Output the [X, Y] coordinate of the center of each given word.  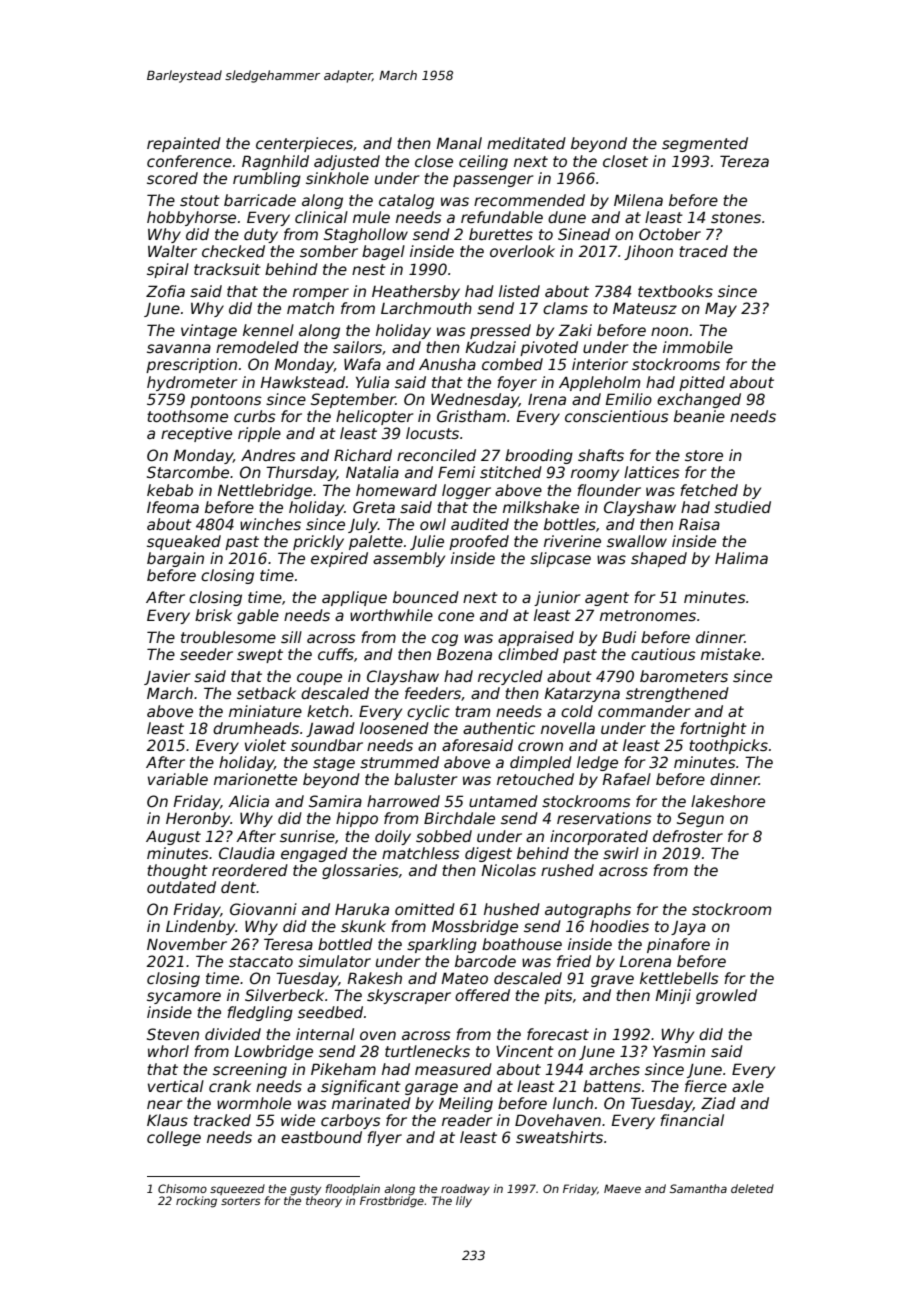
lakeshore [728, 801]
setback [266, 693]
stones [736, 217]
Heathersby [416, 292]
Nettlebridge [264, 491]
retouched [535, 779]
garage [431, 1089]
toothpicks [728, 746]
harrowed [403, 801]
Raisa [699, 524]
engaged [314, 854]
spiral [168, 270]
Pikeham [343, 1069]
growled [726, 996]
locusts [432, 433]
